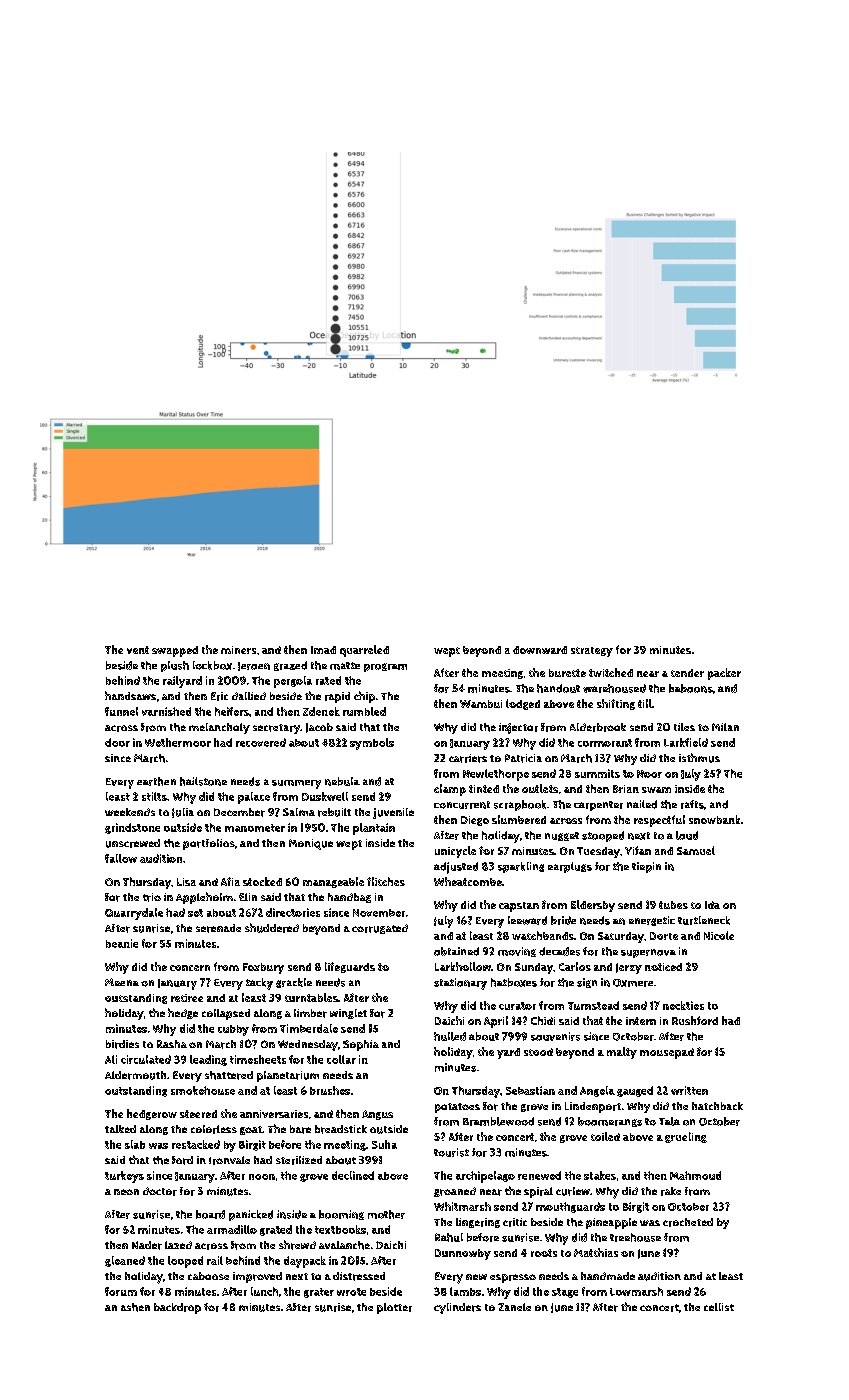  Describe the element at coordinates (259, 984) in the screenshot. I see `tacky` at that location.
